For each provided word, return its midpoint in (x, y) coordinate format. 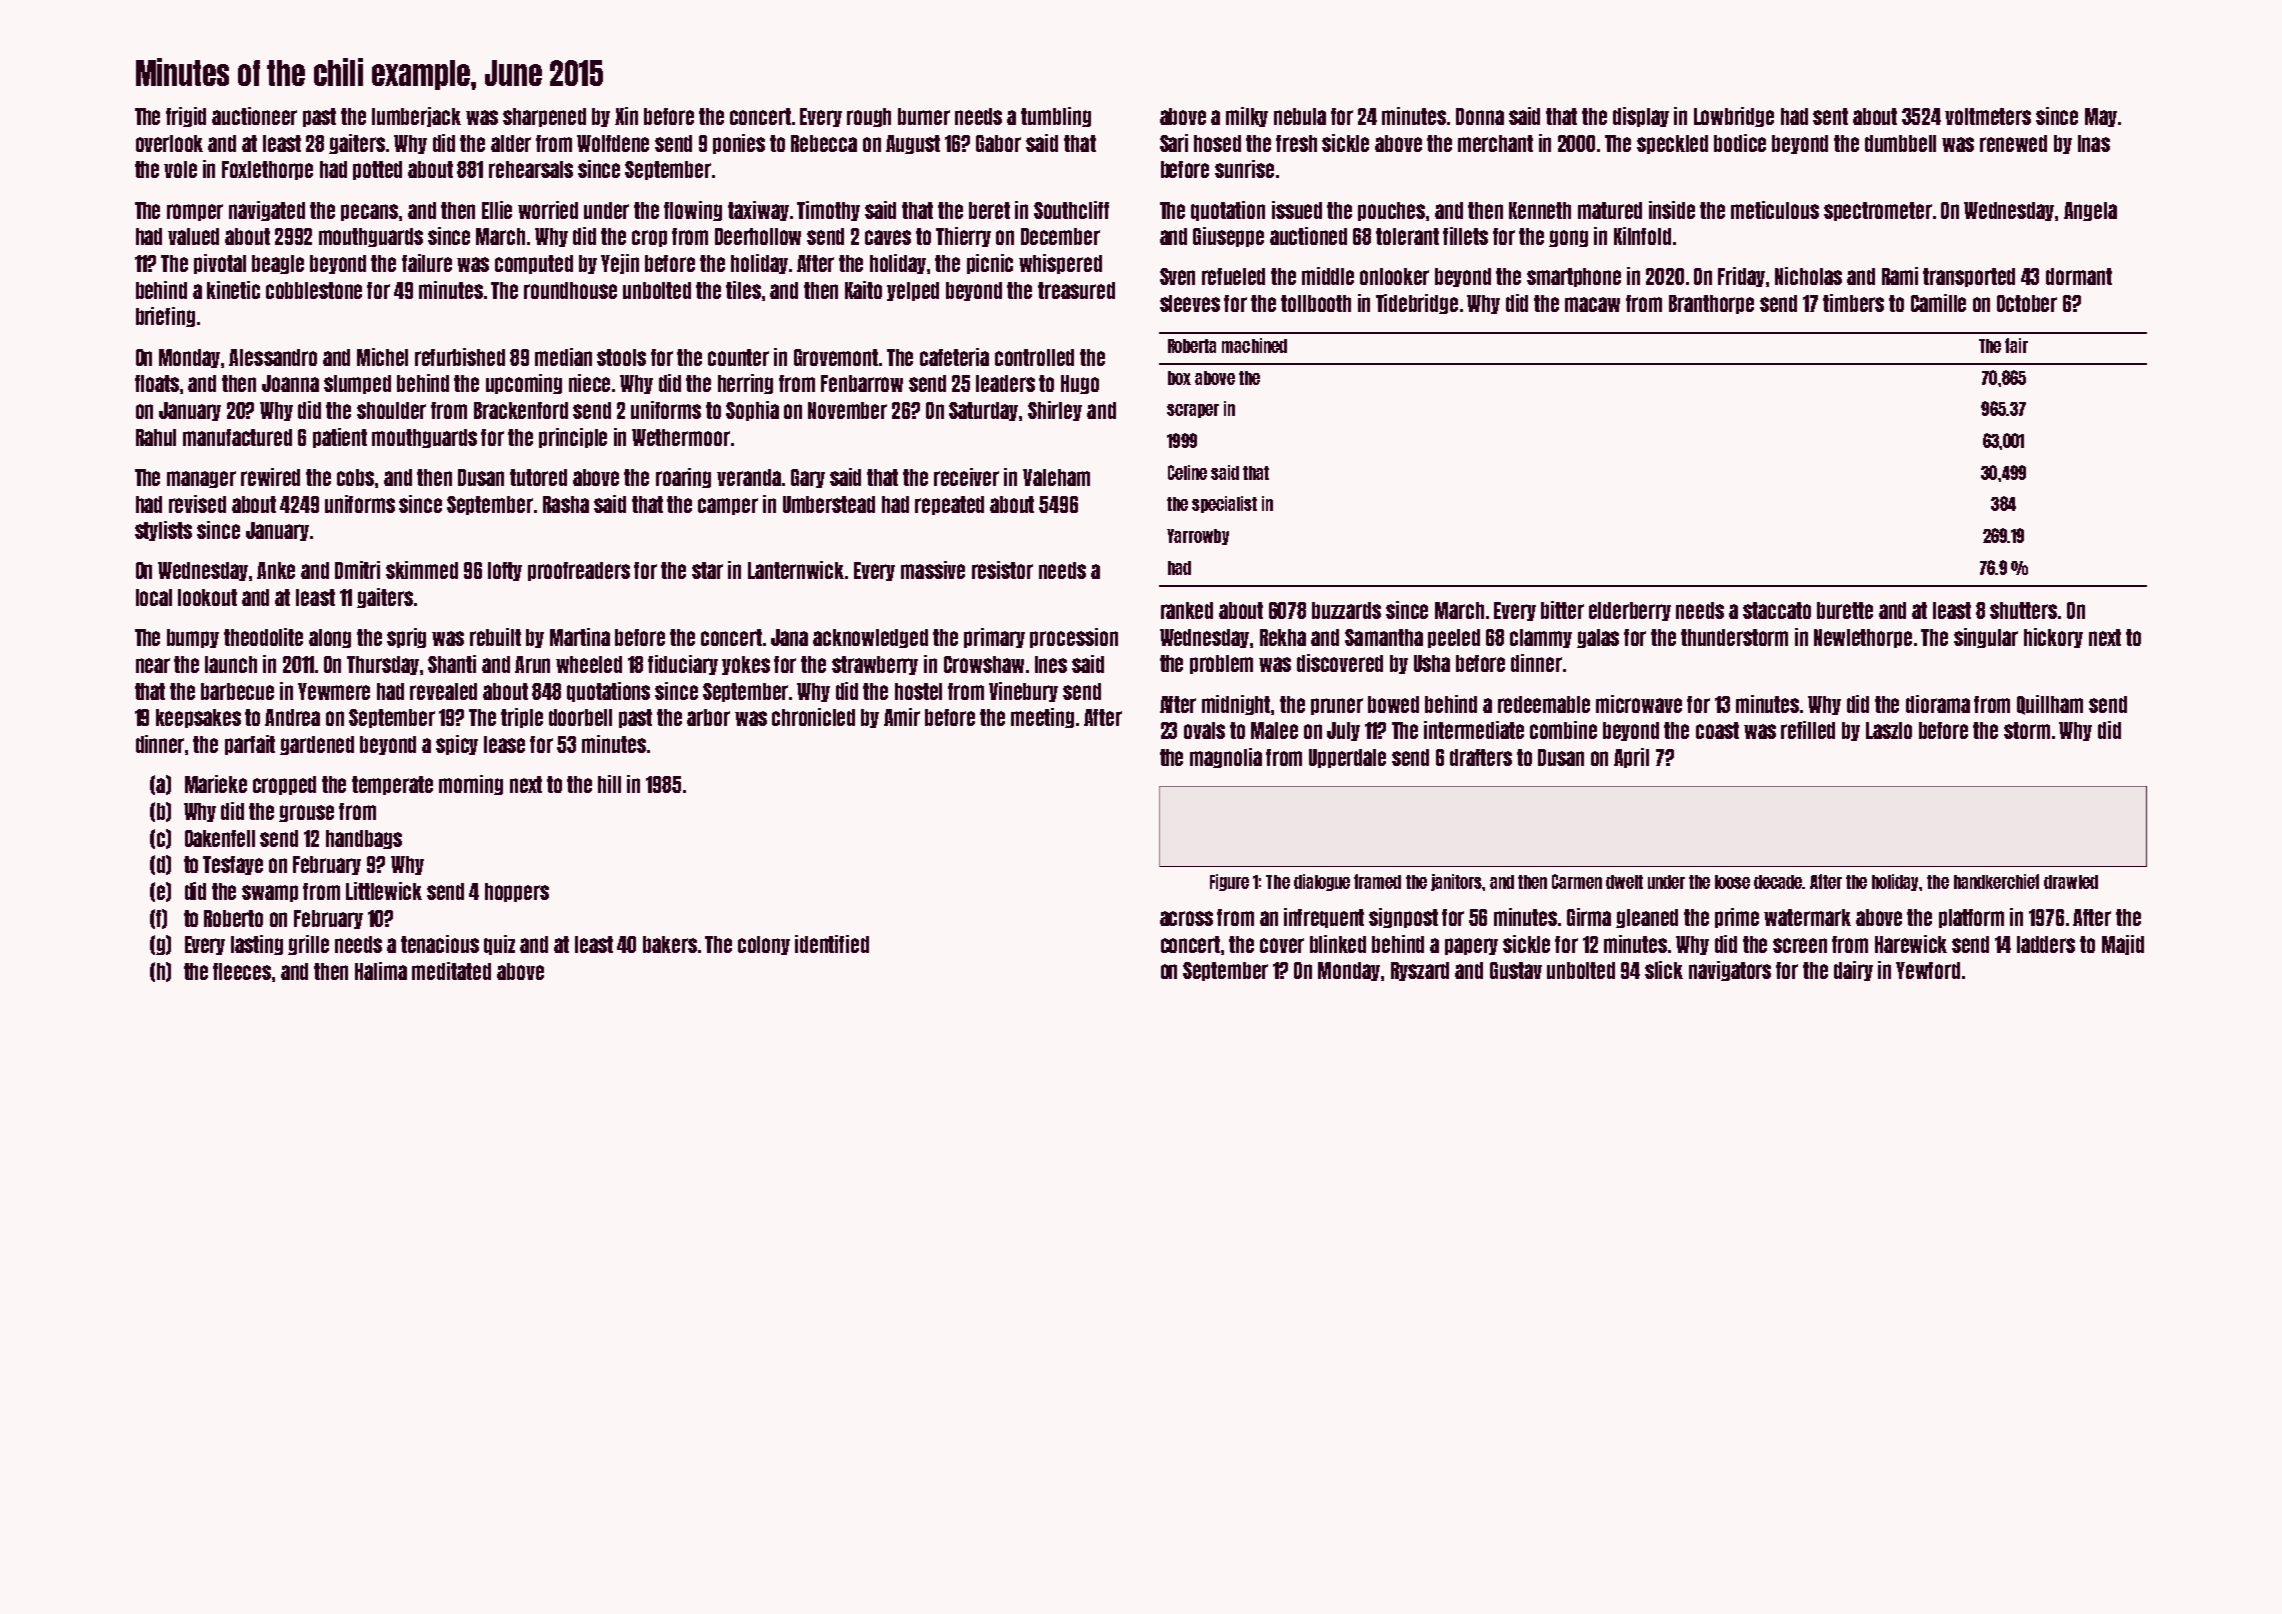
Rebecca (824, 143)
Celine (1187, 472)
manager (201, 479)
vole (180, 169)
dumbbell (1900, 143)
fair (2016, 345)
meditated (451, 971)
